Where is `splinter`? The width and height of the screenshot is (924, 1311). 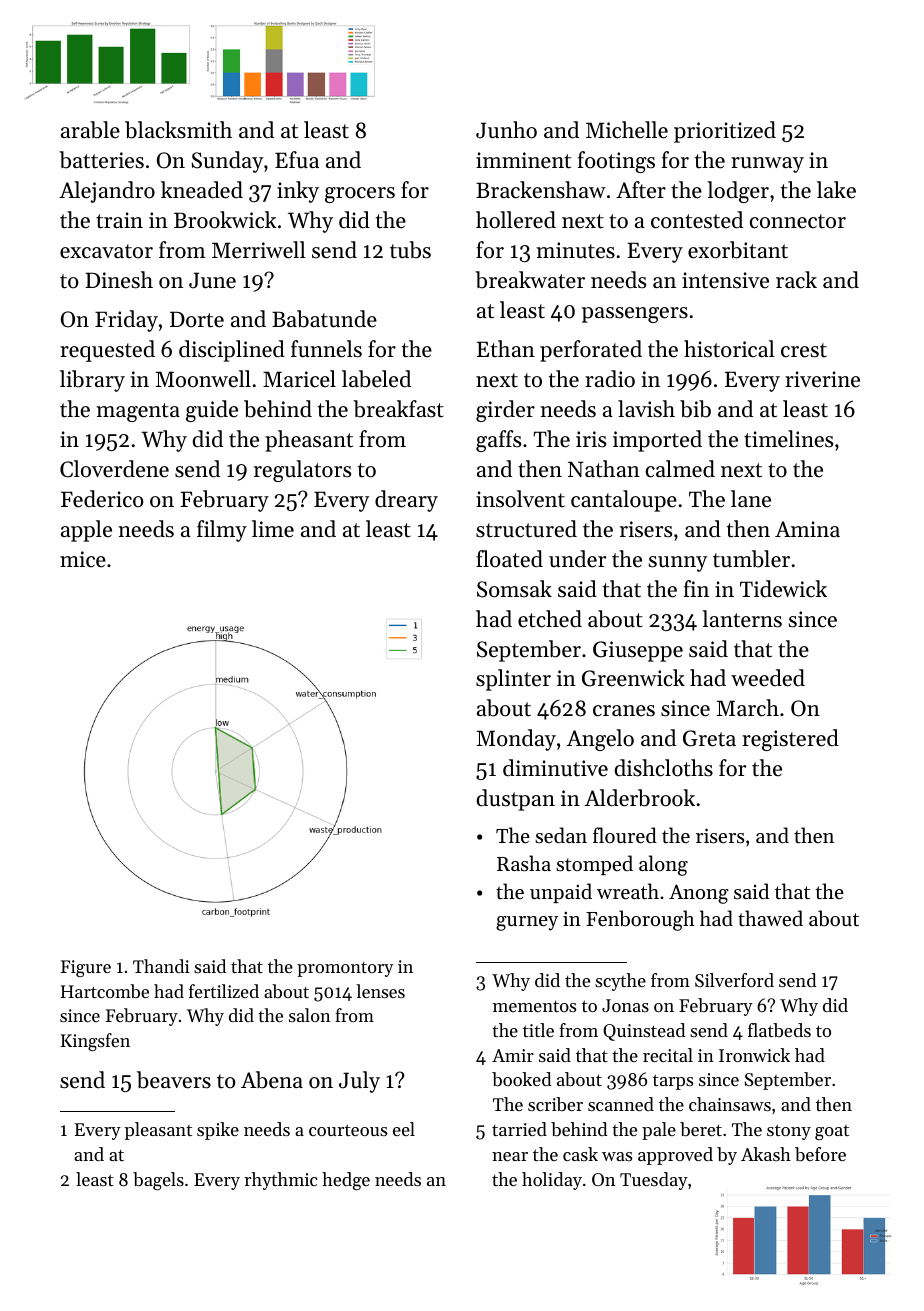
splinter is located at coordinates (513, 680).
